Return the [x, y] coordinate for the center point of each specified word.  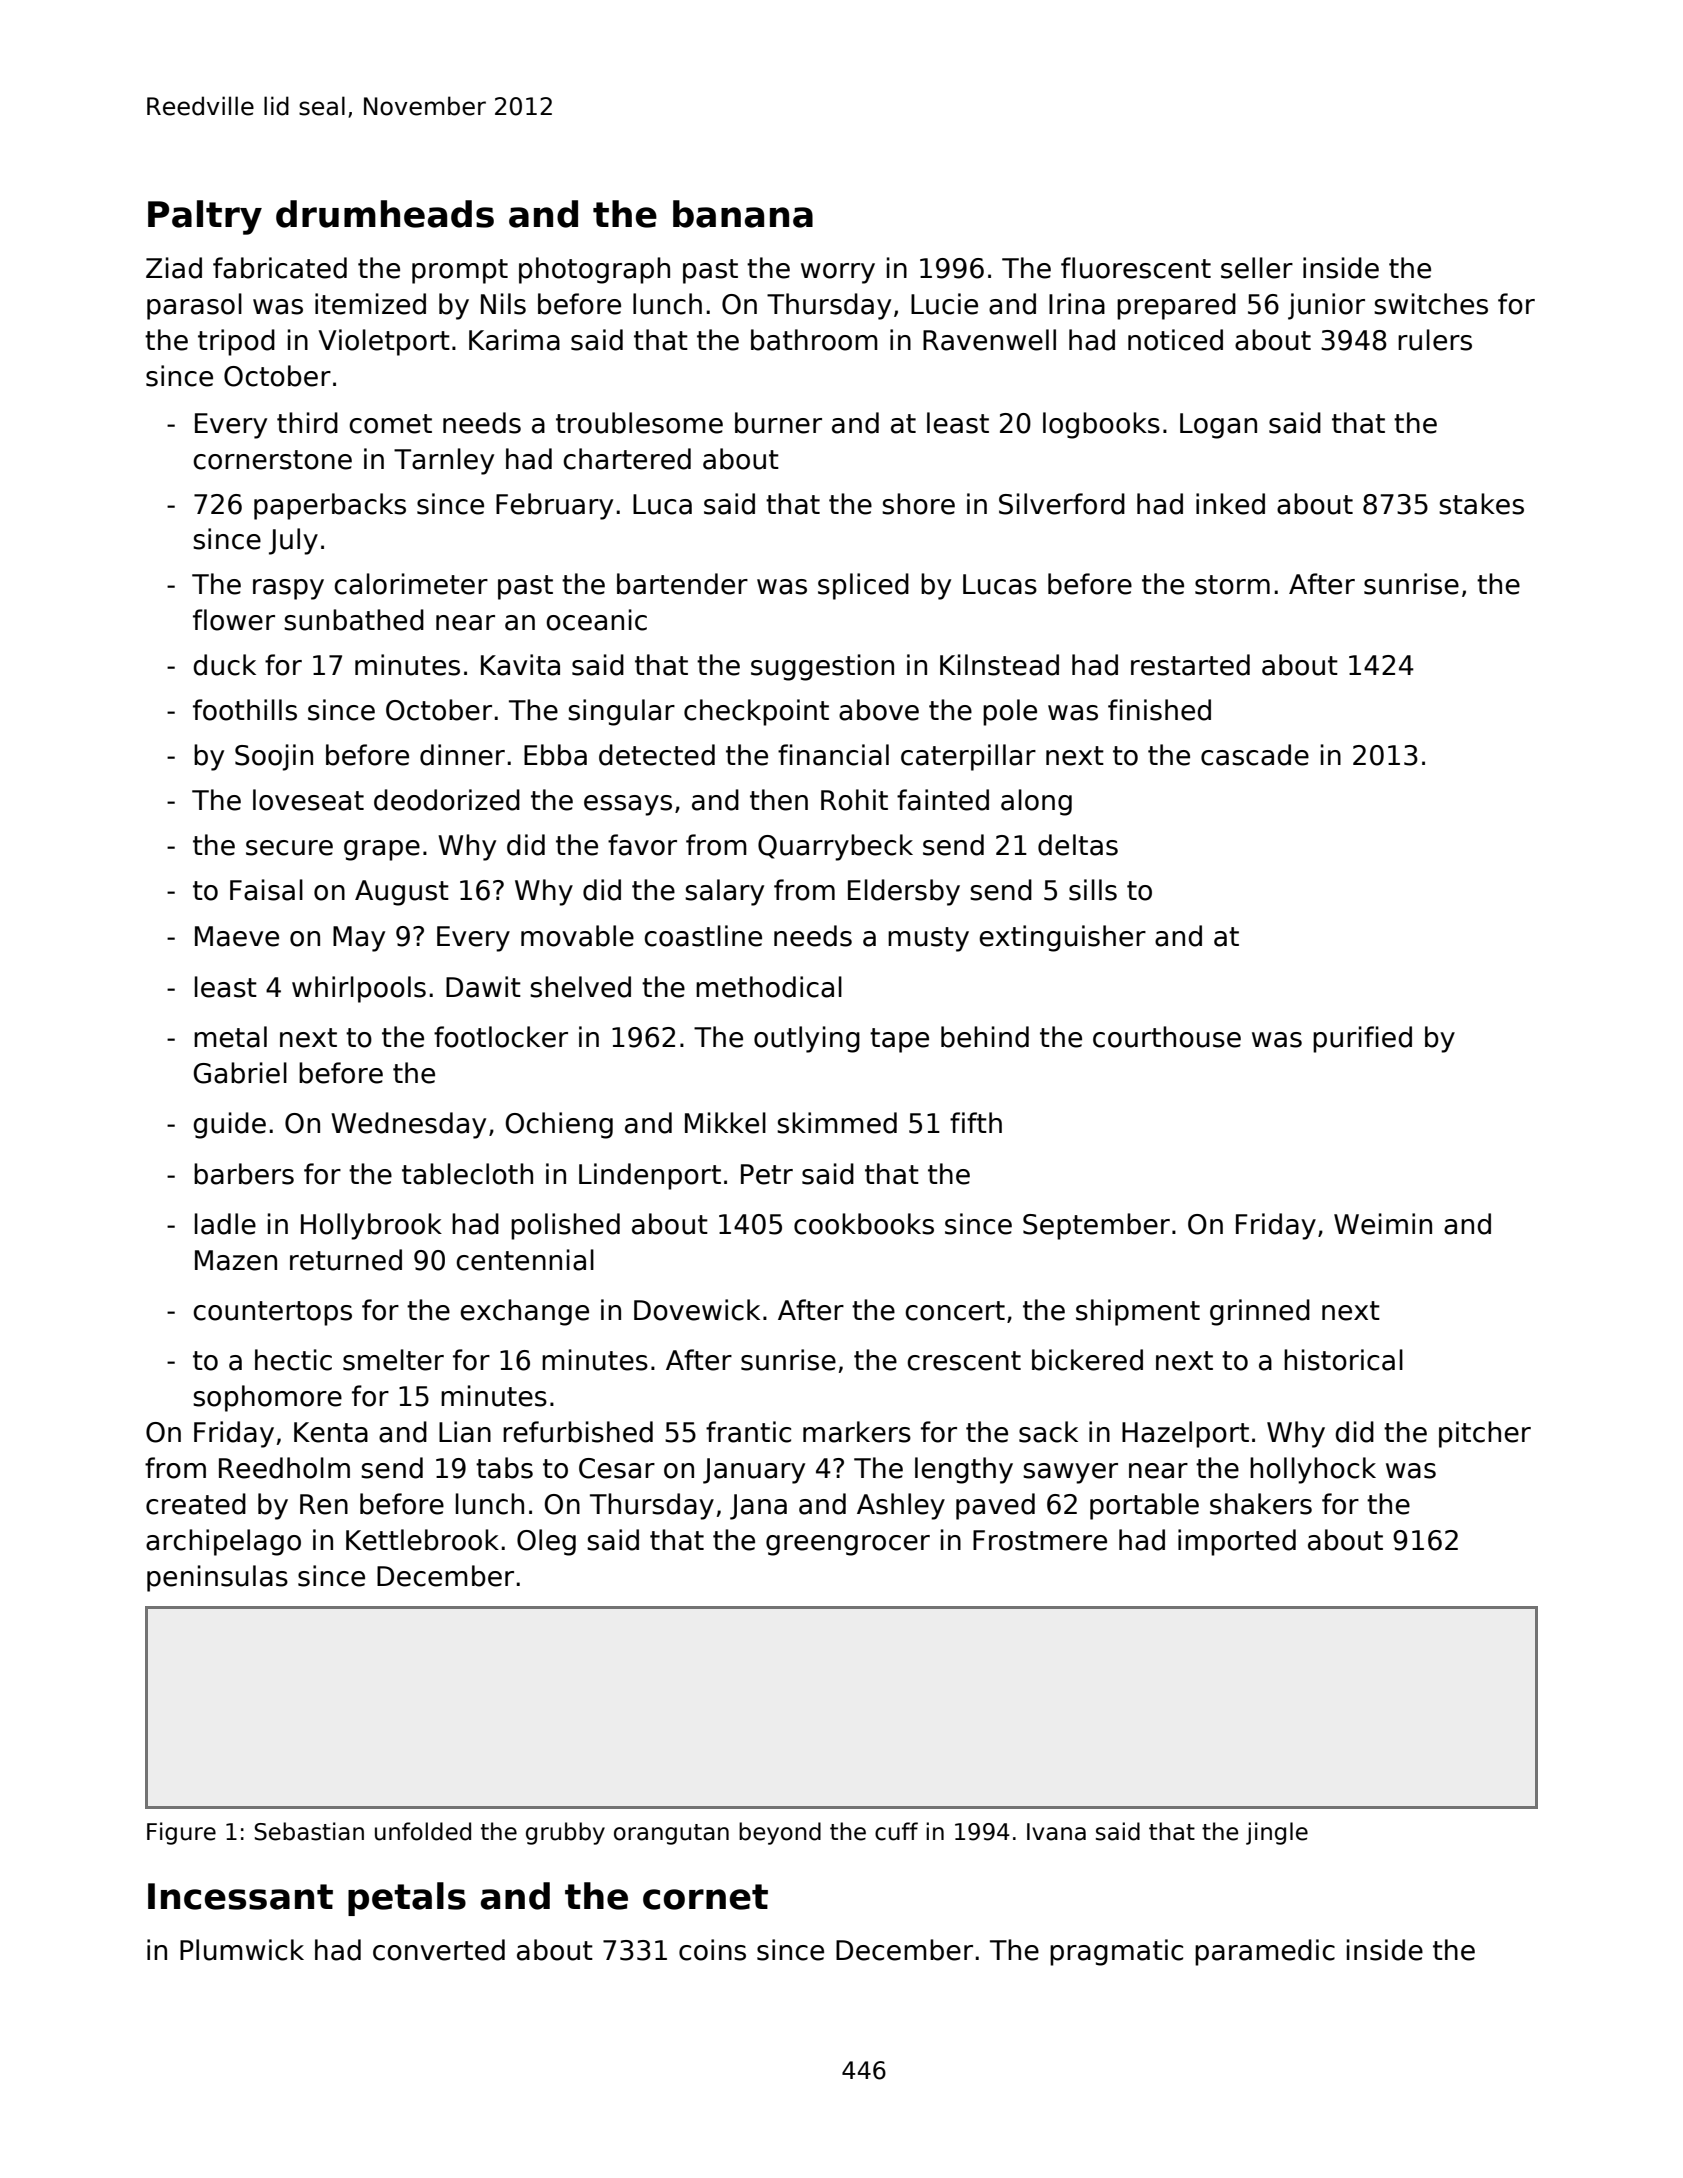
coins [712, 1950]
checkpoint [756, 712]
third [307, 423]
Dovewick [697, 1310]
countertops [272, 1313]
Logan [1218, 426]
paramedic [1265, 1952]
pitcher [1485, 1434]
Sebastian [309, 1831]
